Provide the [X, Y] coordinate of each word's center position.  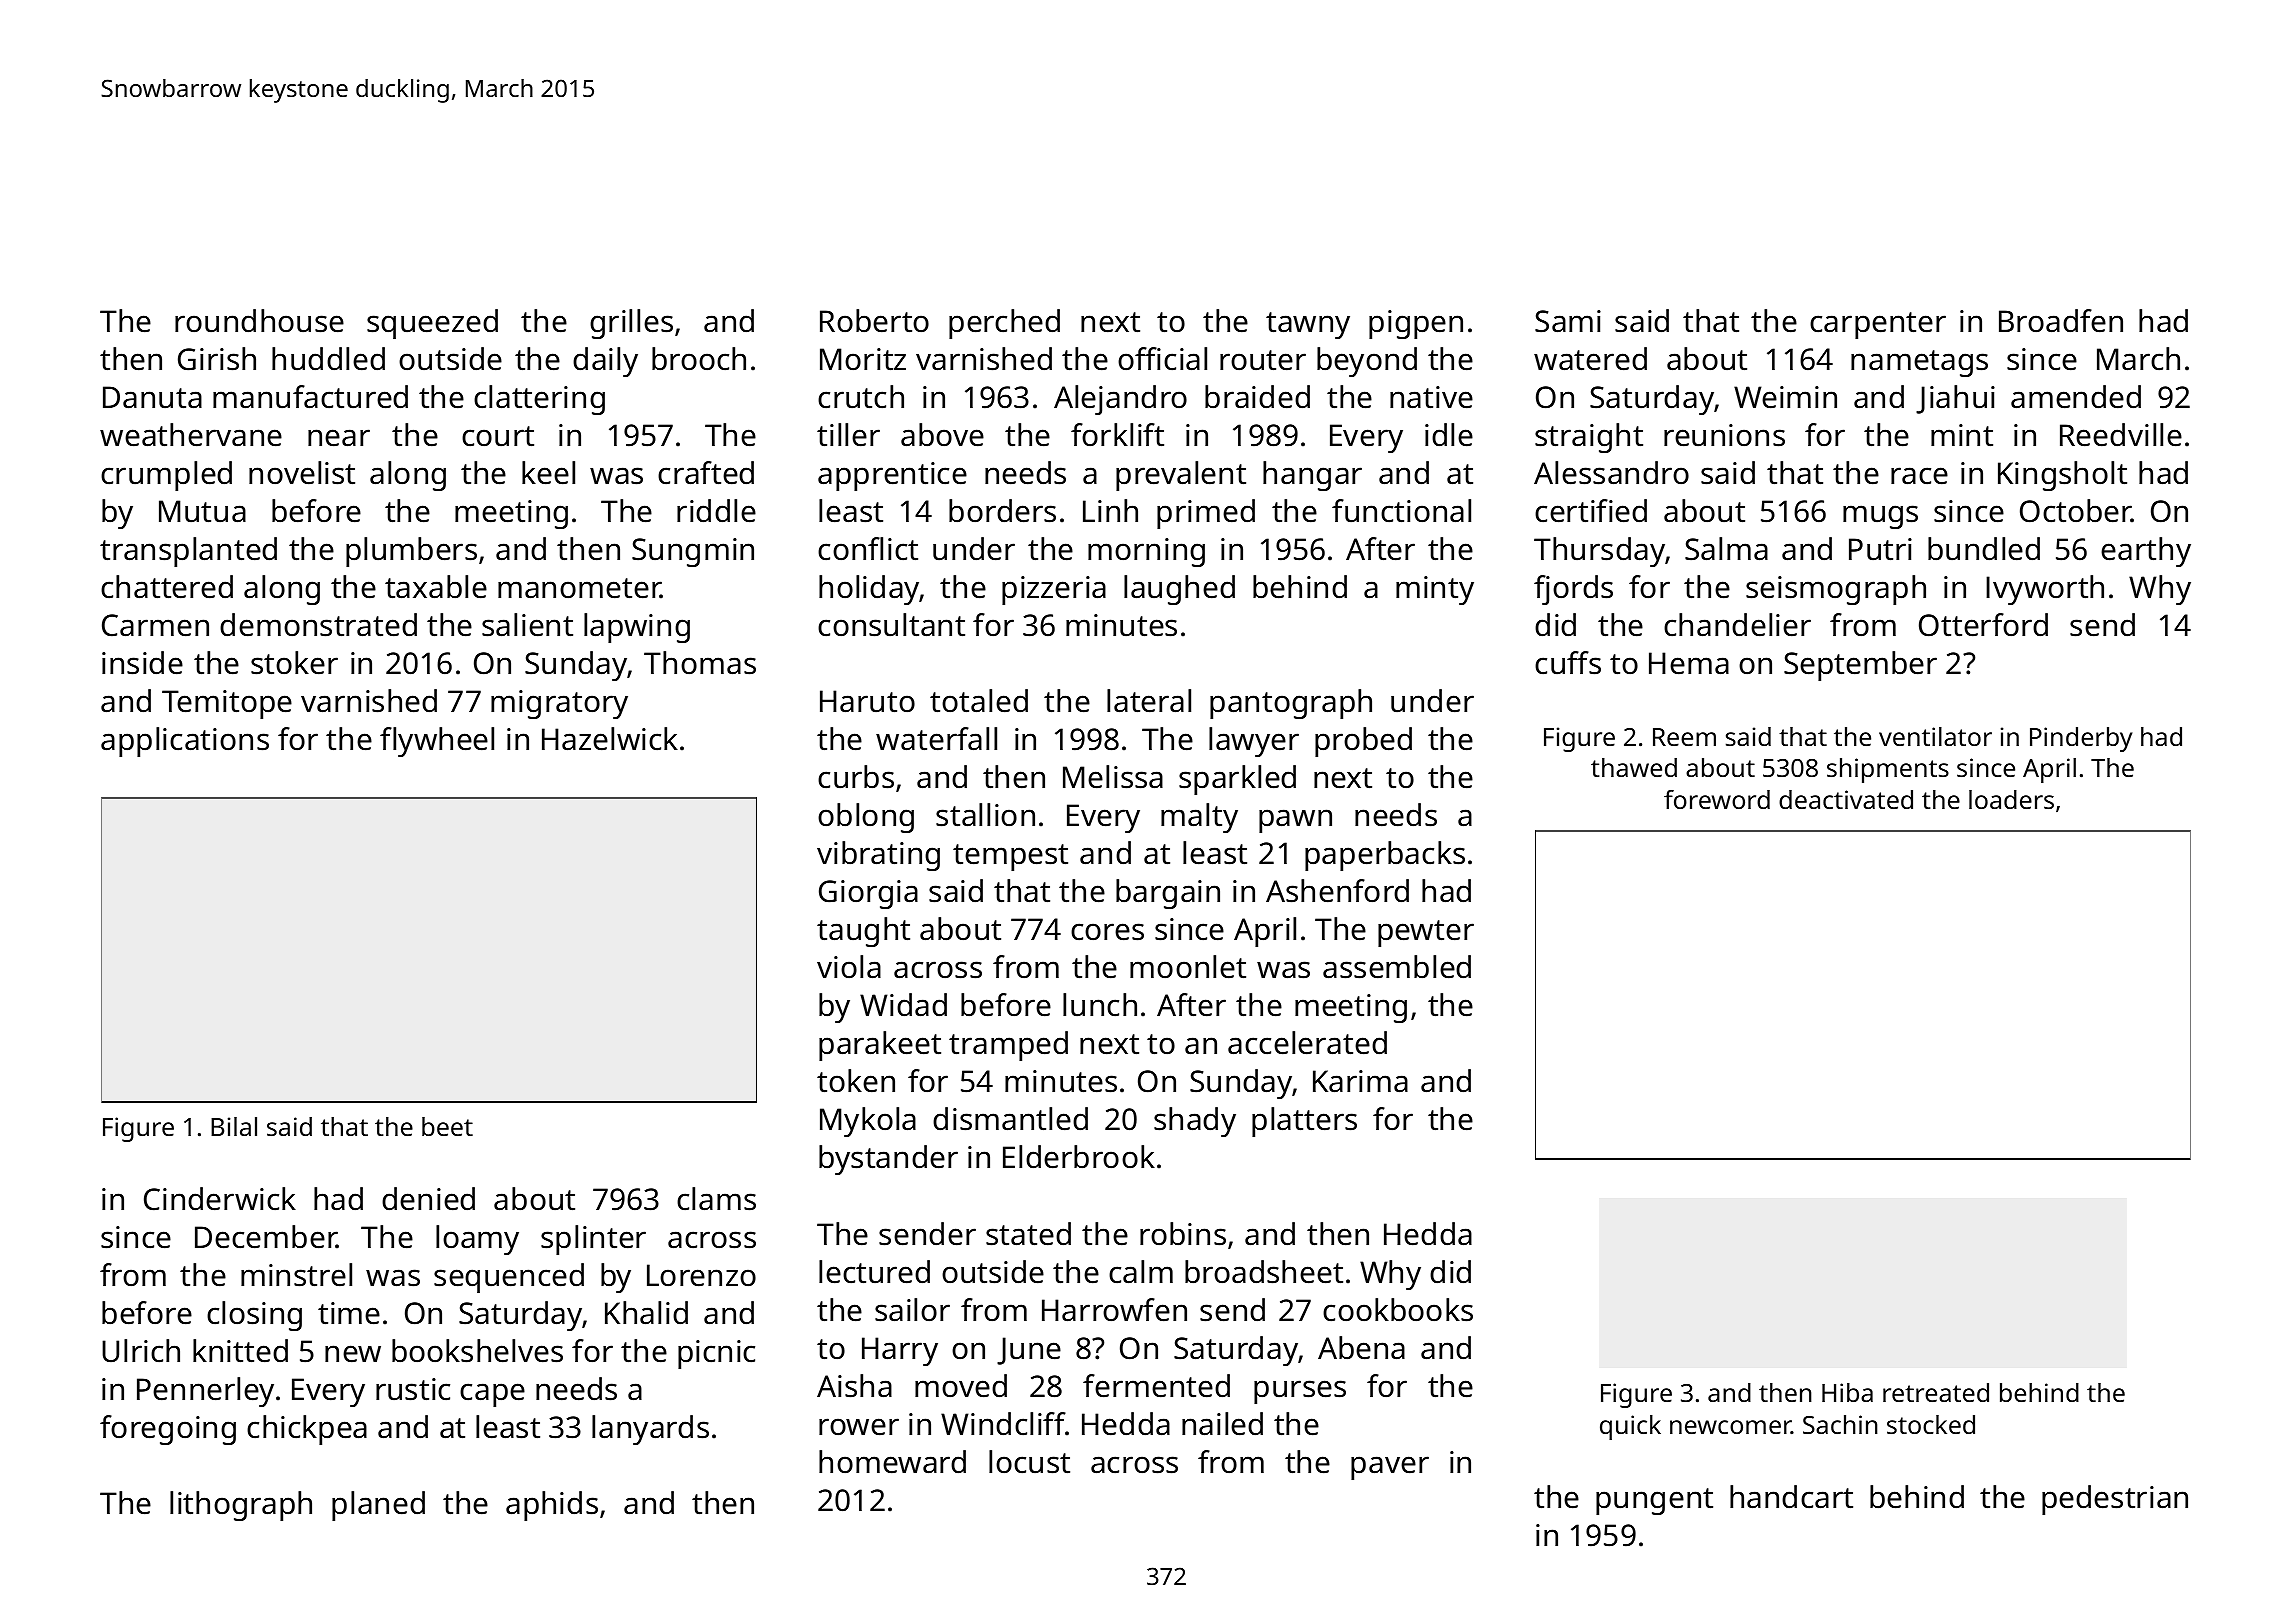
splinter [593, 1240]
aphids [552, 1506]
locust [1029, 1462]
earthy [2146, 552]
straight [1589, 438]
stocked [1931, 1424]
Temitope [227, 704]
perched [1004, 324]
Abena [1361, 1348]
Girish [217, 359]
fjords [1573, 590]
